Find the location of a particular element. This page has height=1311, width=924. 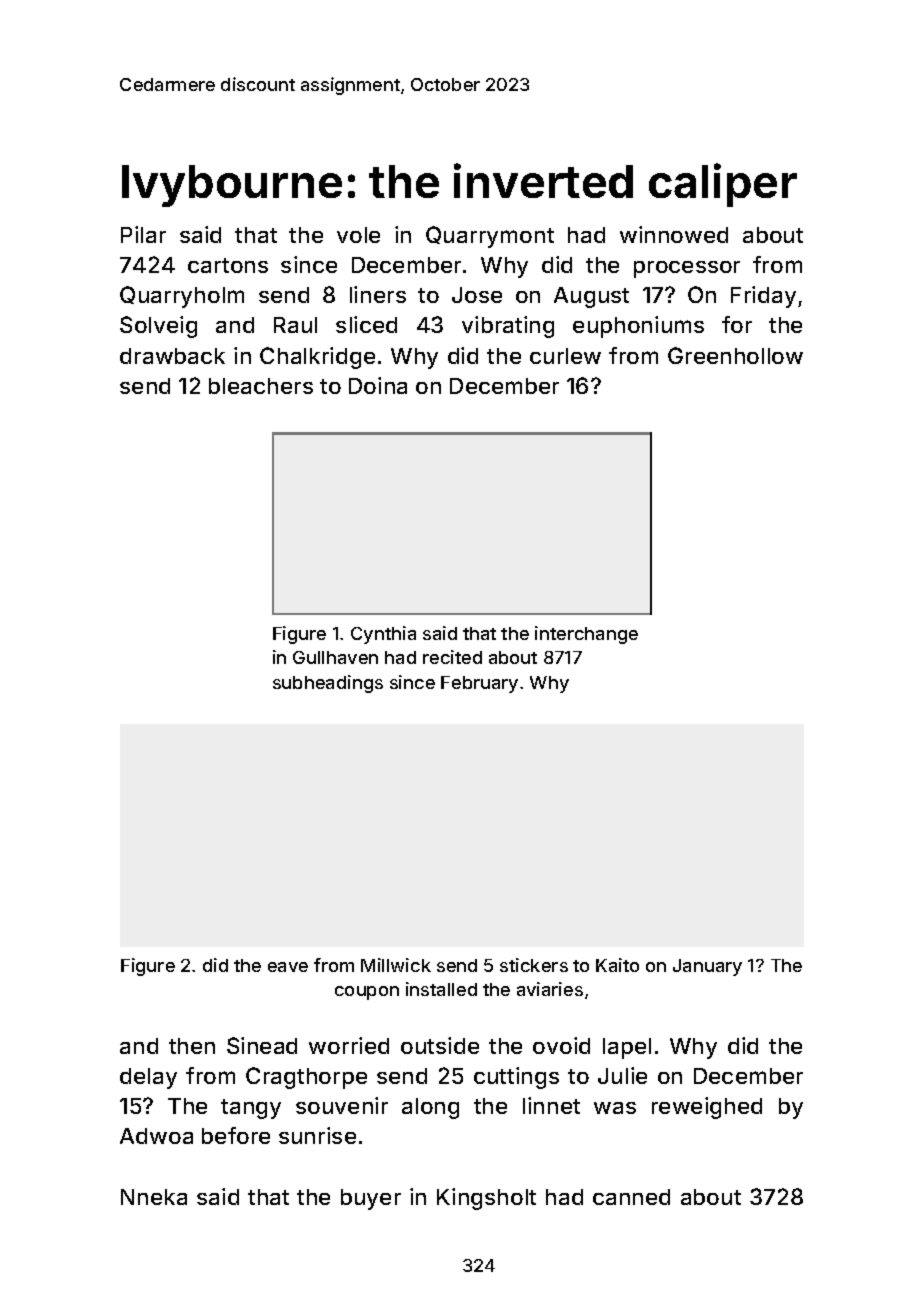

then is located at coordinates (192, 1046).
